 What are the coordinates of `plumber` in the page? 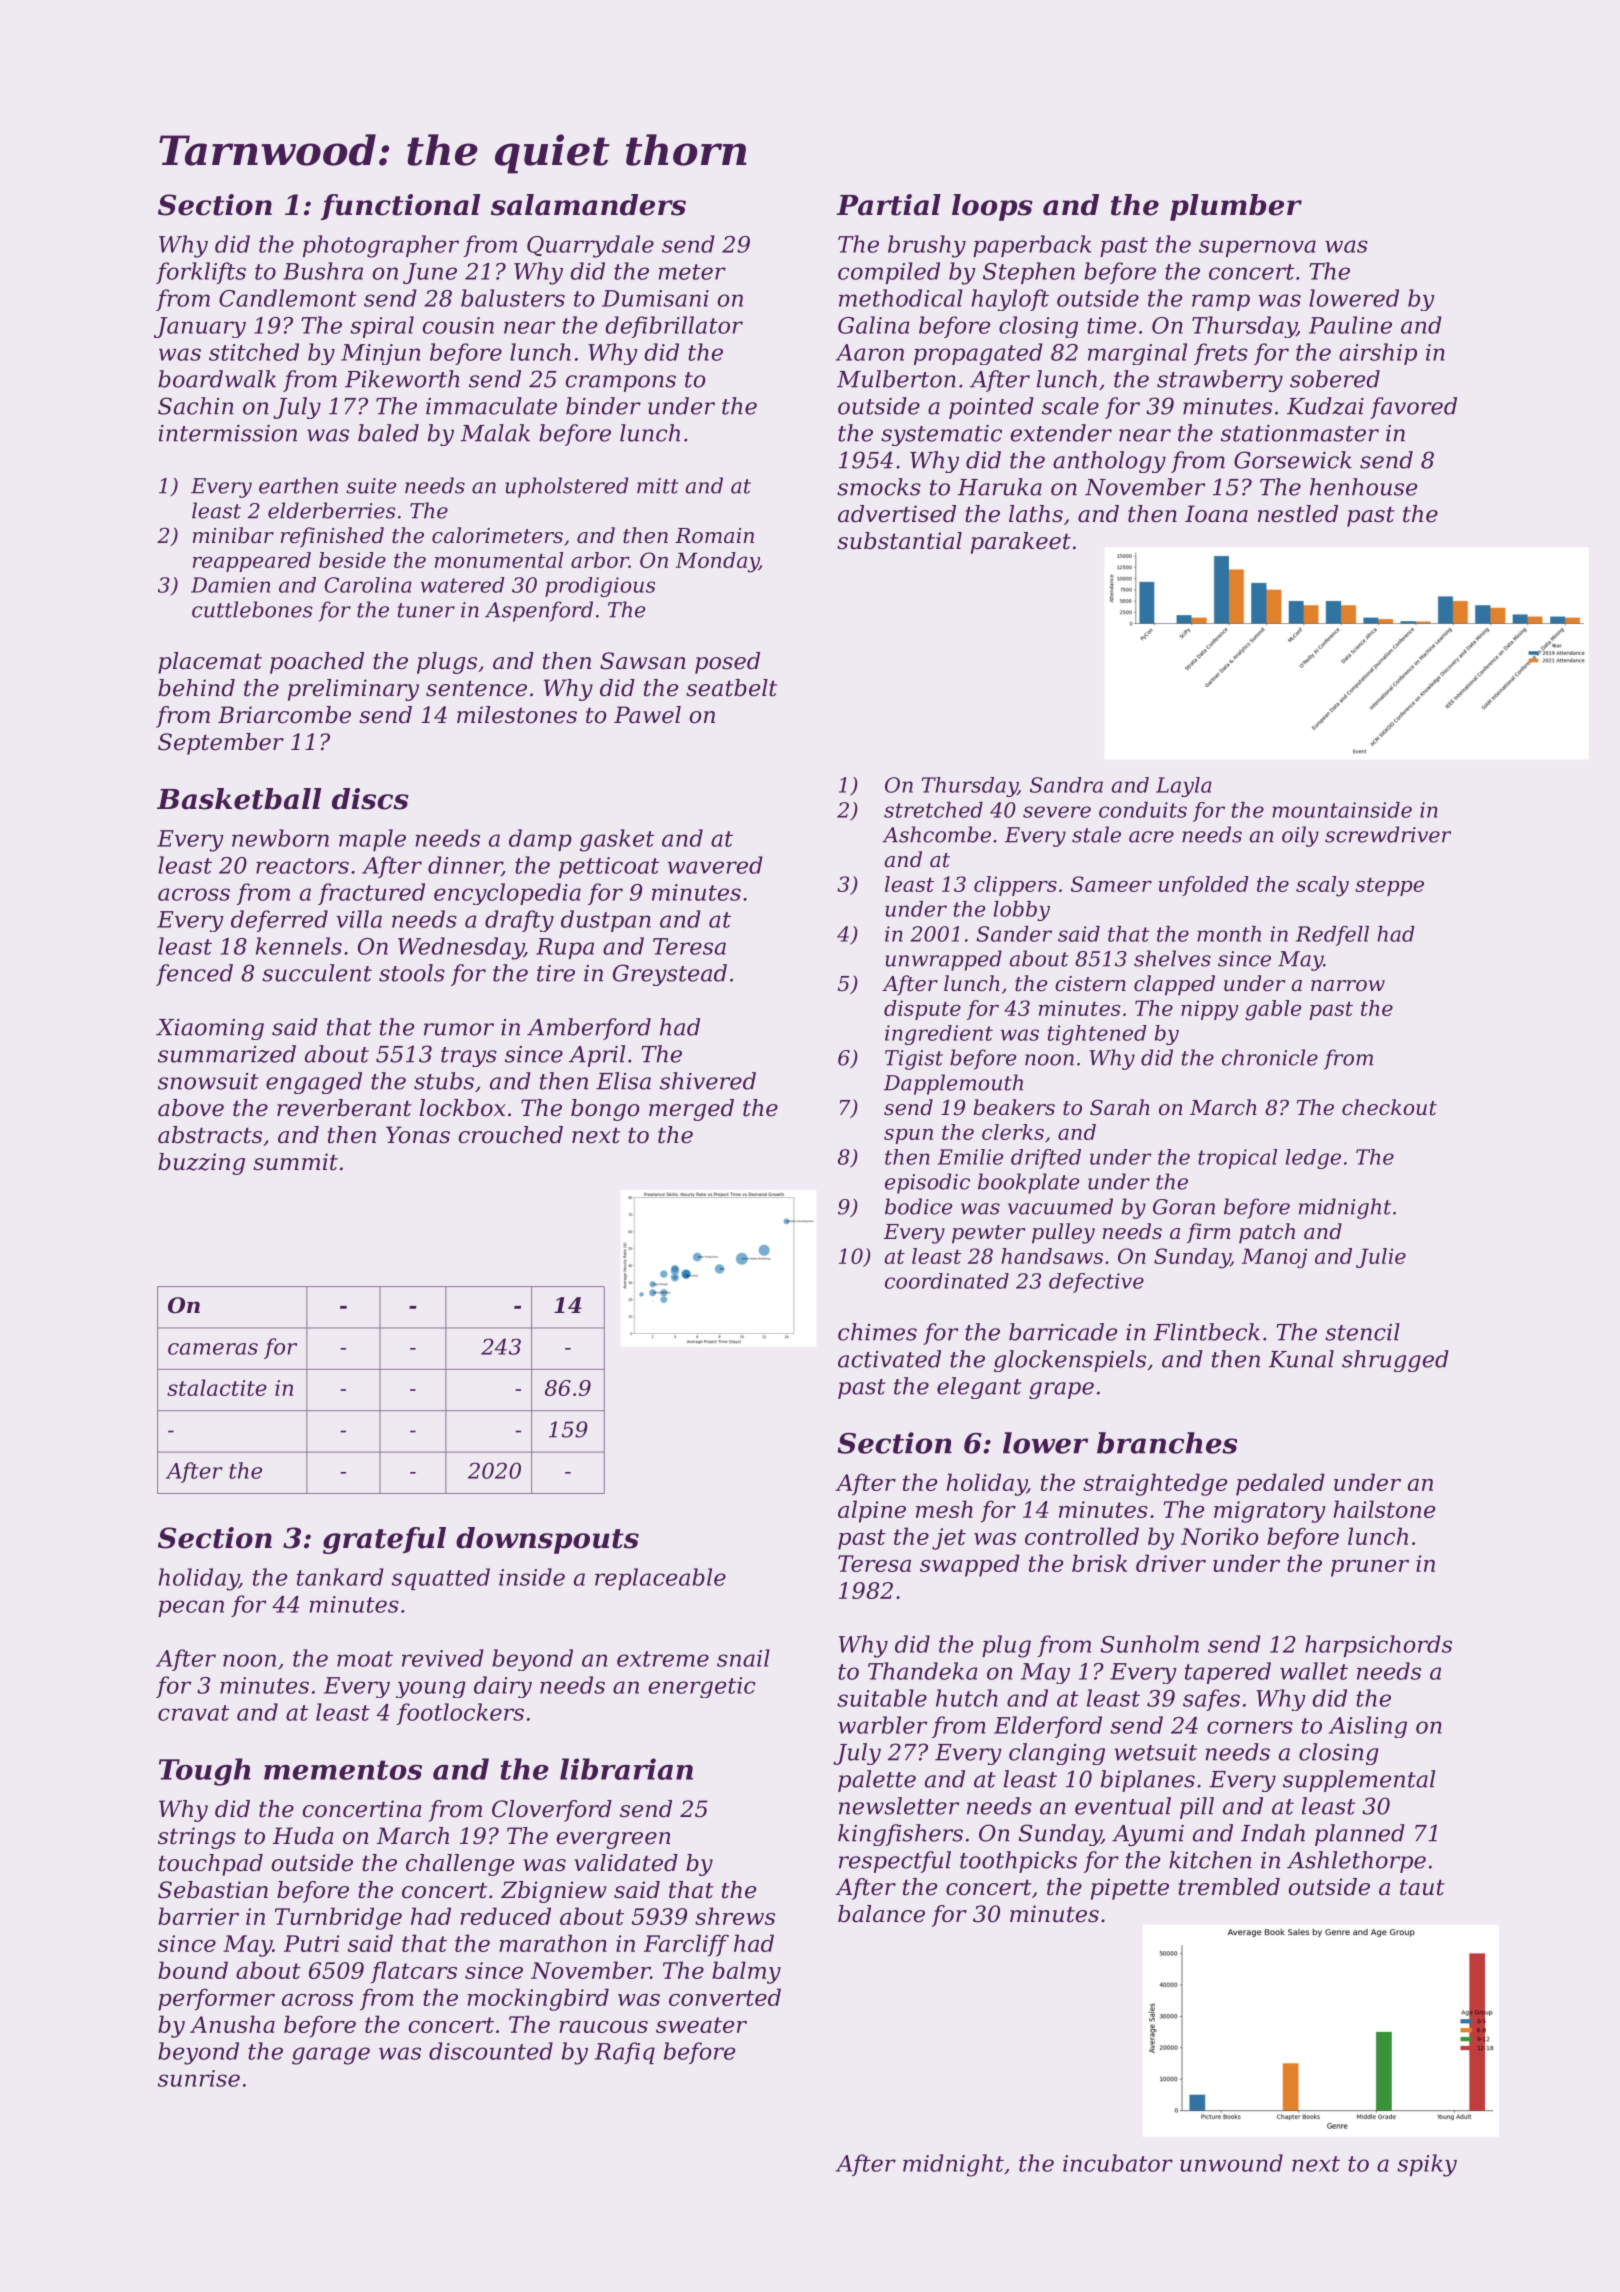 It's located at (1236, 207).
